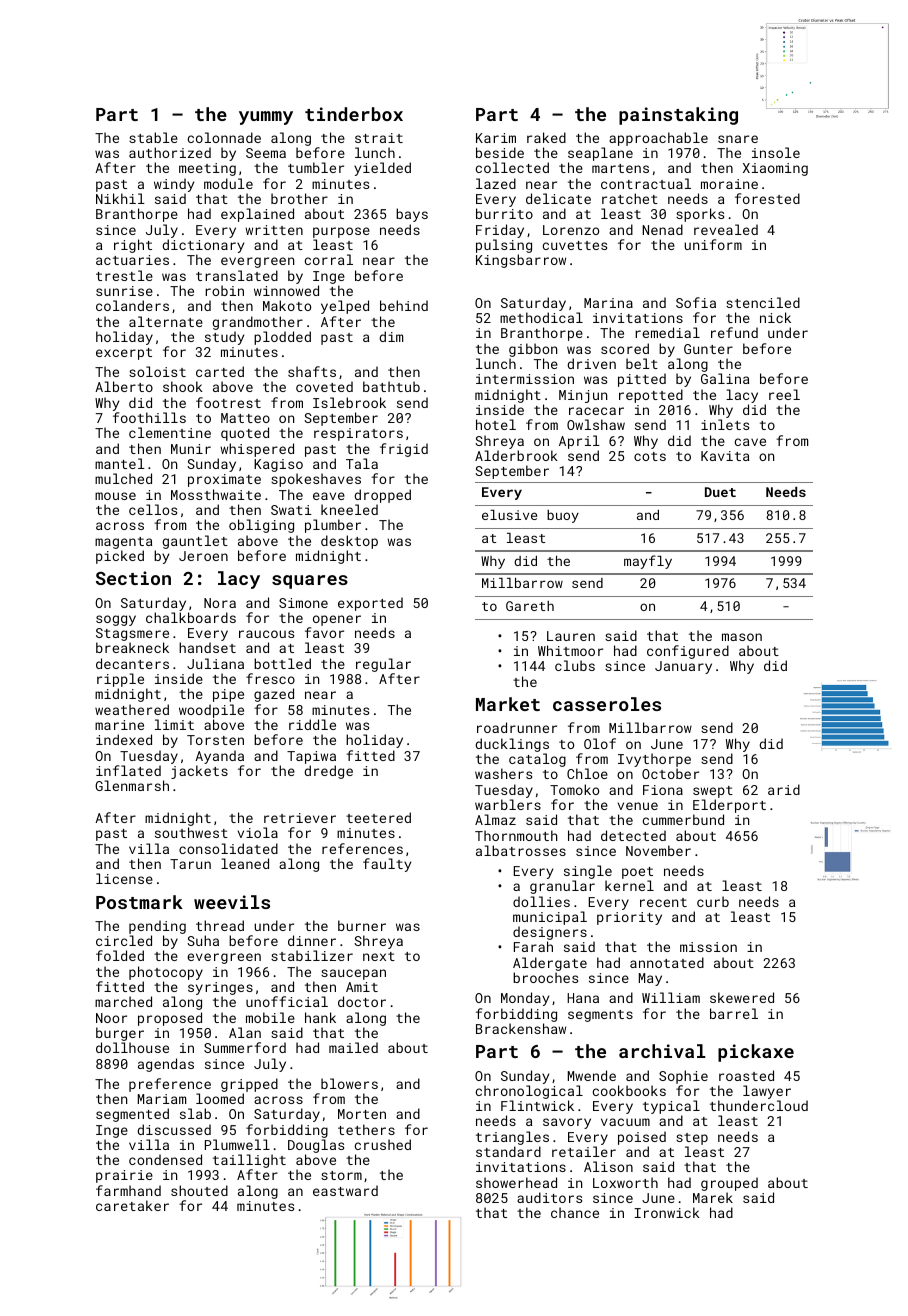 This page has height=1316, width=908. I want to click on pending, so click(157, 927).
